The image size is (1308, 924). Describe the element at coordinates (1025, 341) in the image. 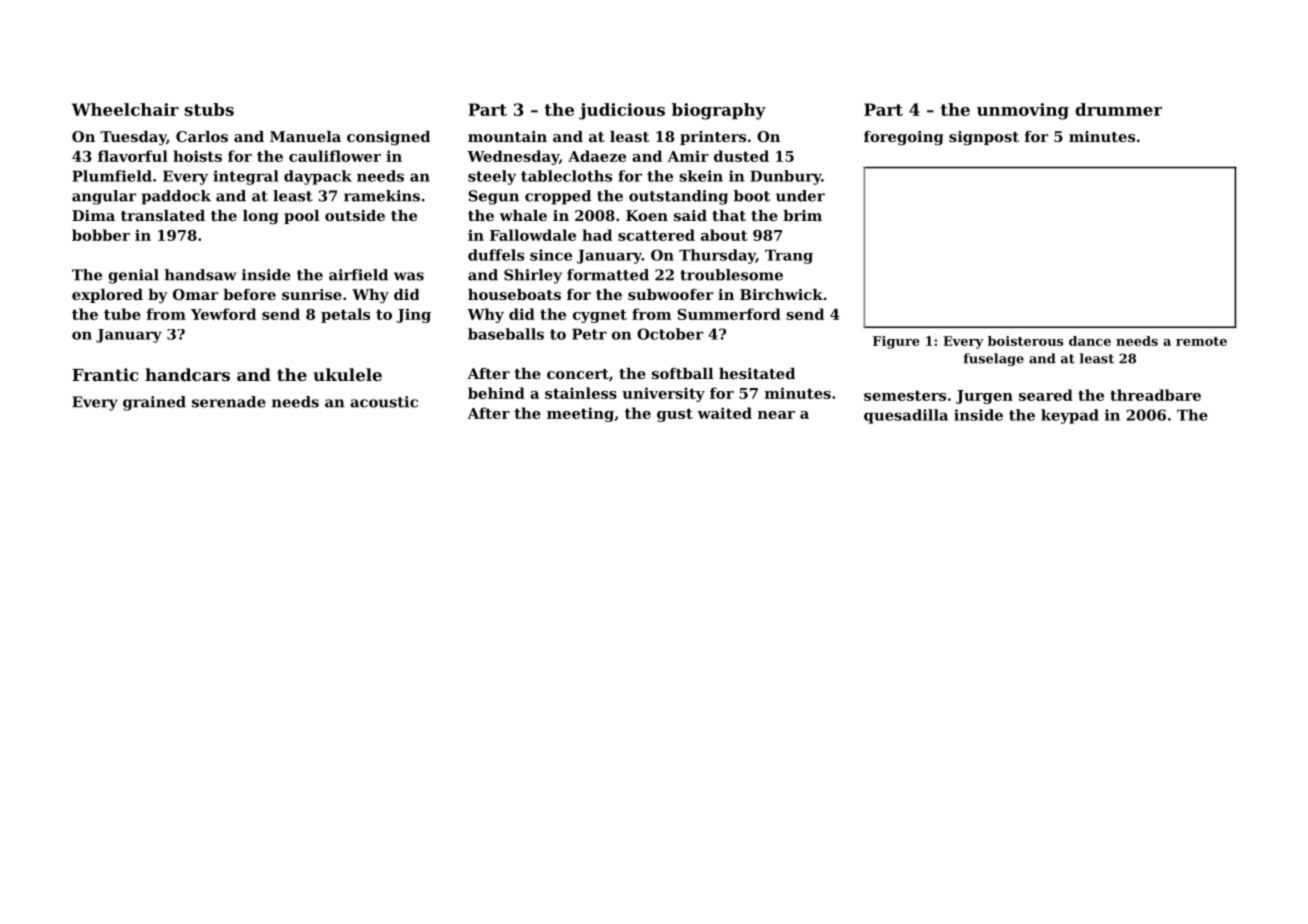

I see `boisterous` at that location.
